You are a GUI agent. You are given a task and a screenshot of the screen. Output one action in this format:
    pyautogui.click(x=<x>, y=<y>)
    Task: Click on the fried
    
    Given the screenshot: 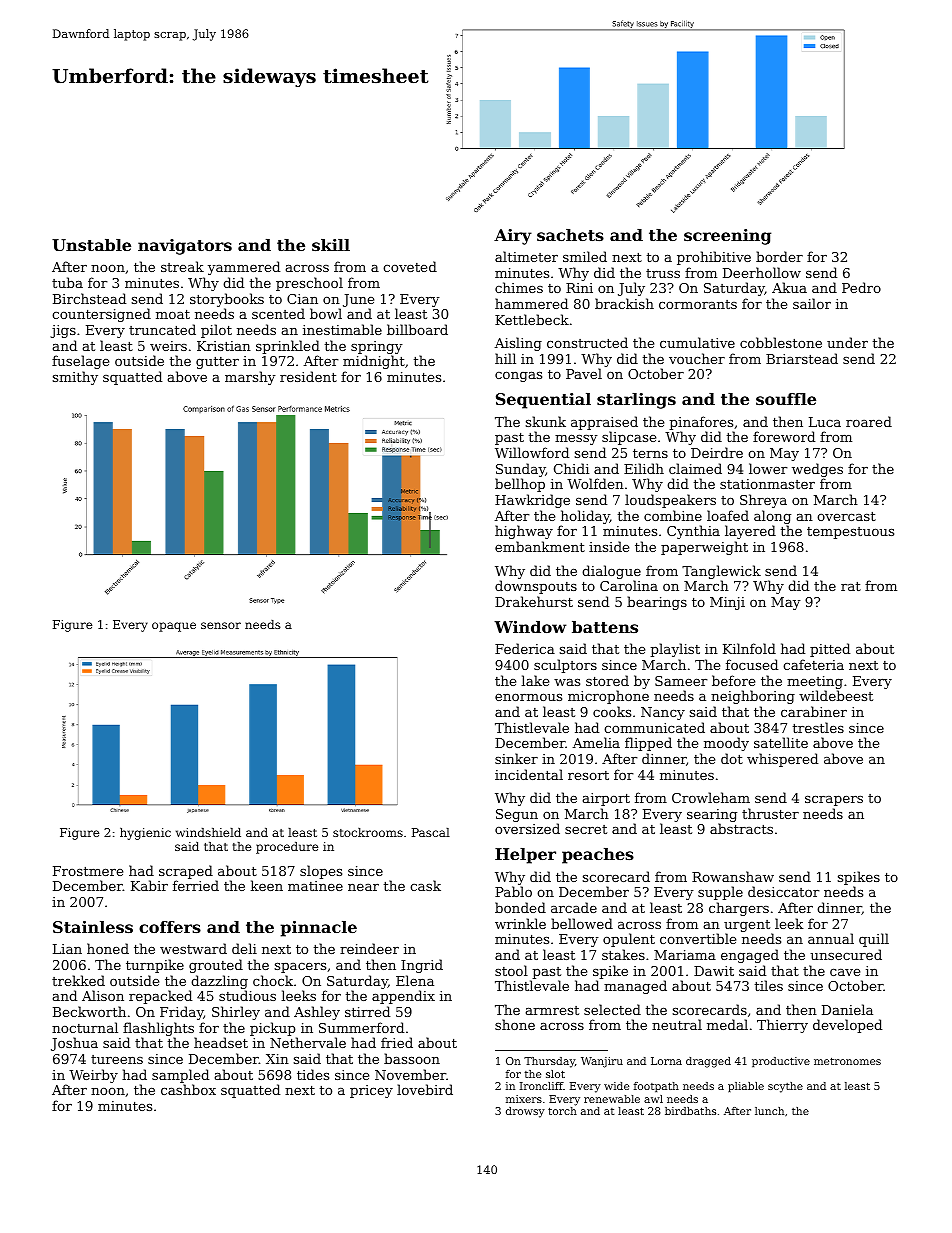 What is the action you would take?
    pyautogui.click(x=397, y=1042)
